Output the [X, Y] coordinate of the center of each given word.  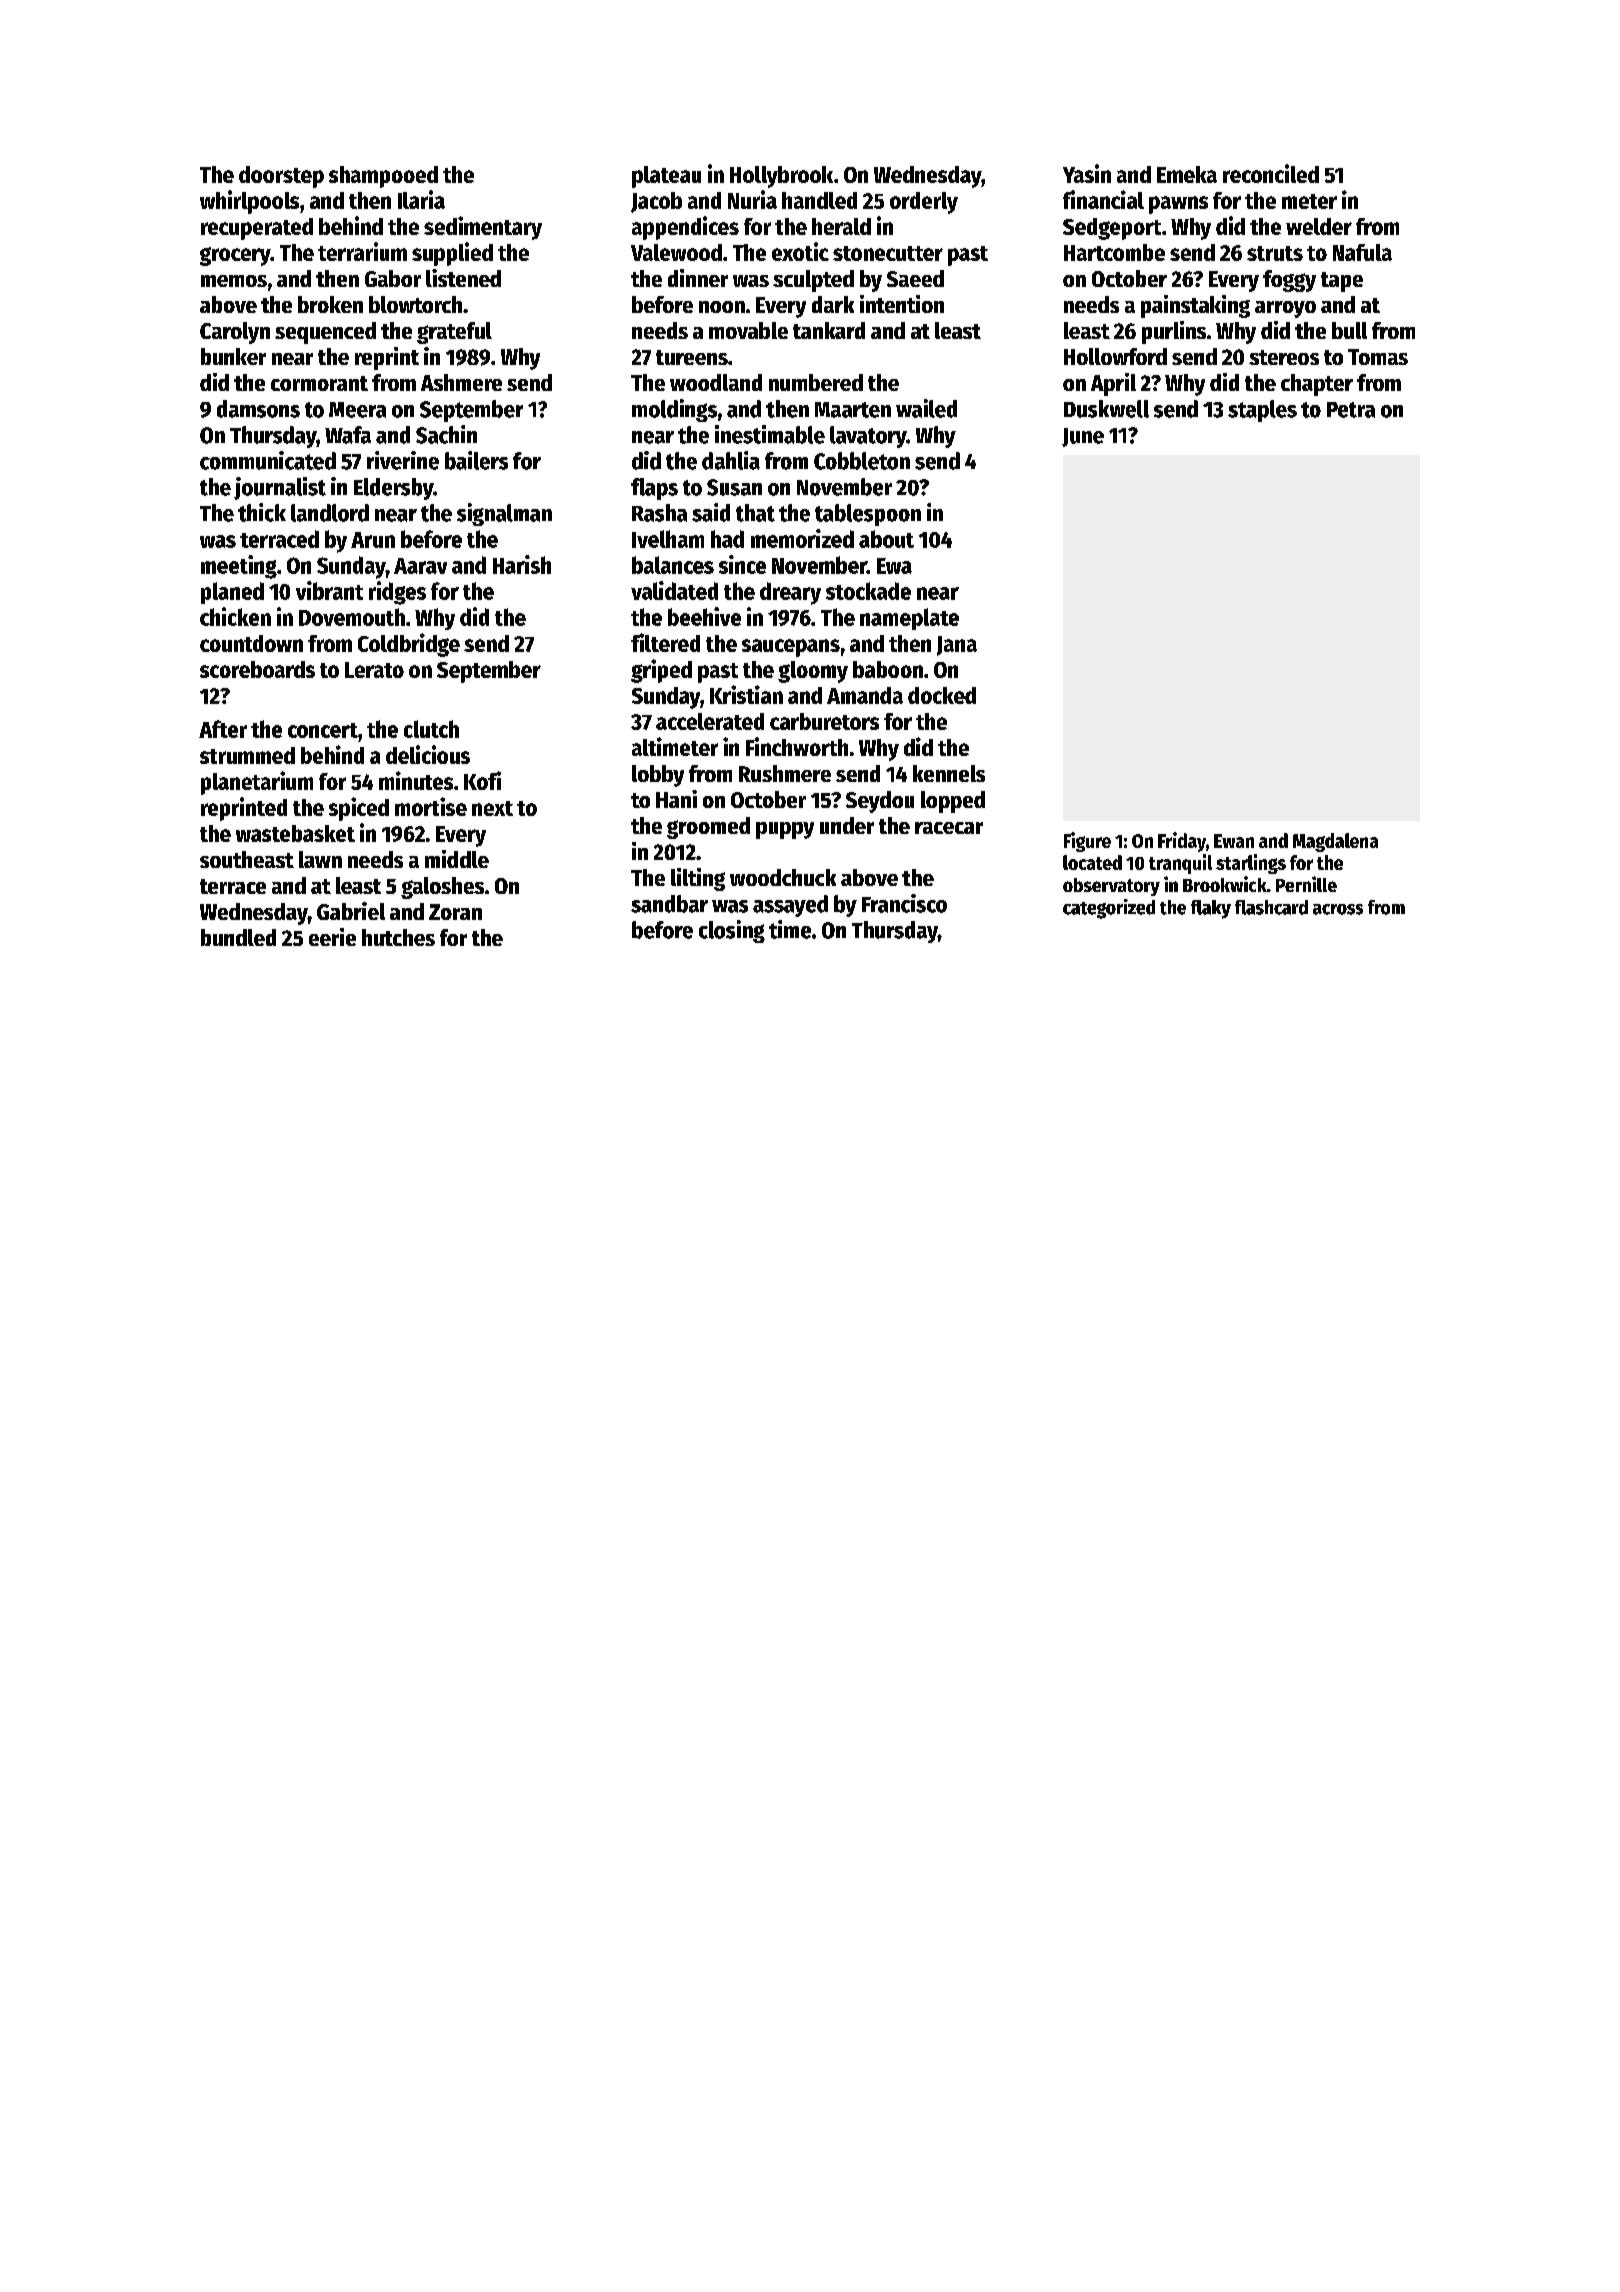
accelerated [710, 721]
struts [1275, 253]
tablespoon [868, 515]
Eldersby [394, 489]
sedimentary [483, 228]
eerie [332, 937]
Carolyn [235, 333]
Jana [957, 646]
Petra [1351, 410]
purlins [1174, 332]
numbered [816, 382]
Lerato [374, 670]
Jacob [656, 202]
